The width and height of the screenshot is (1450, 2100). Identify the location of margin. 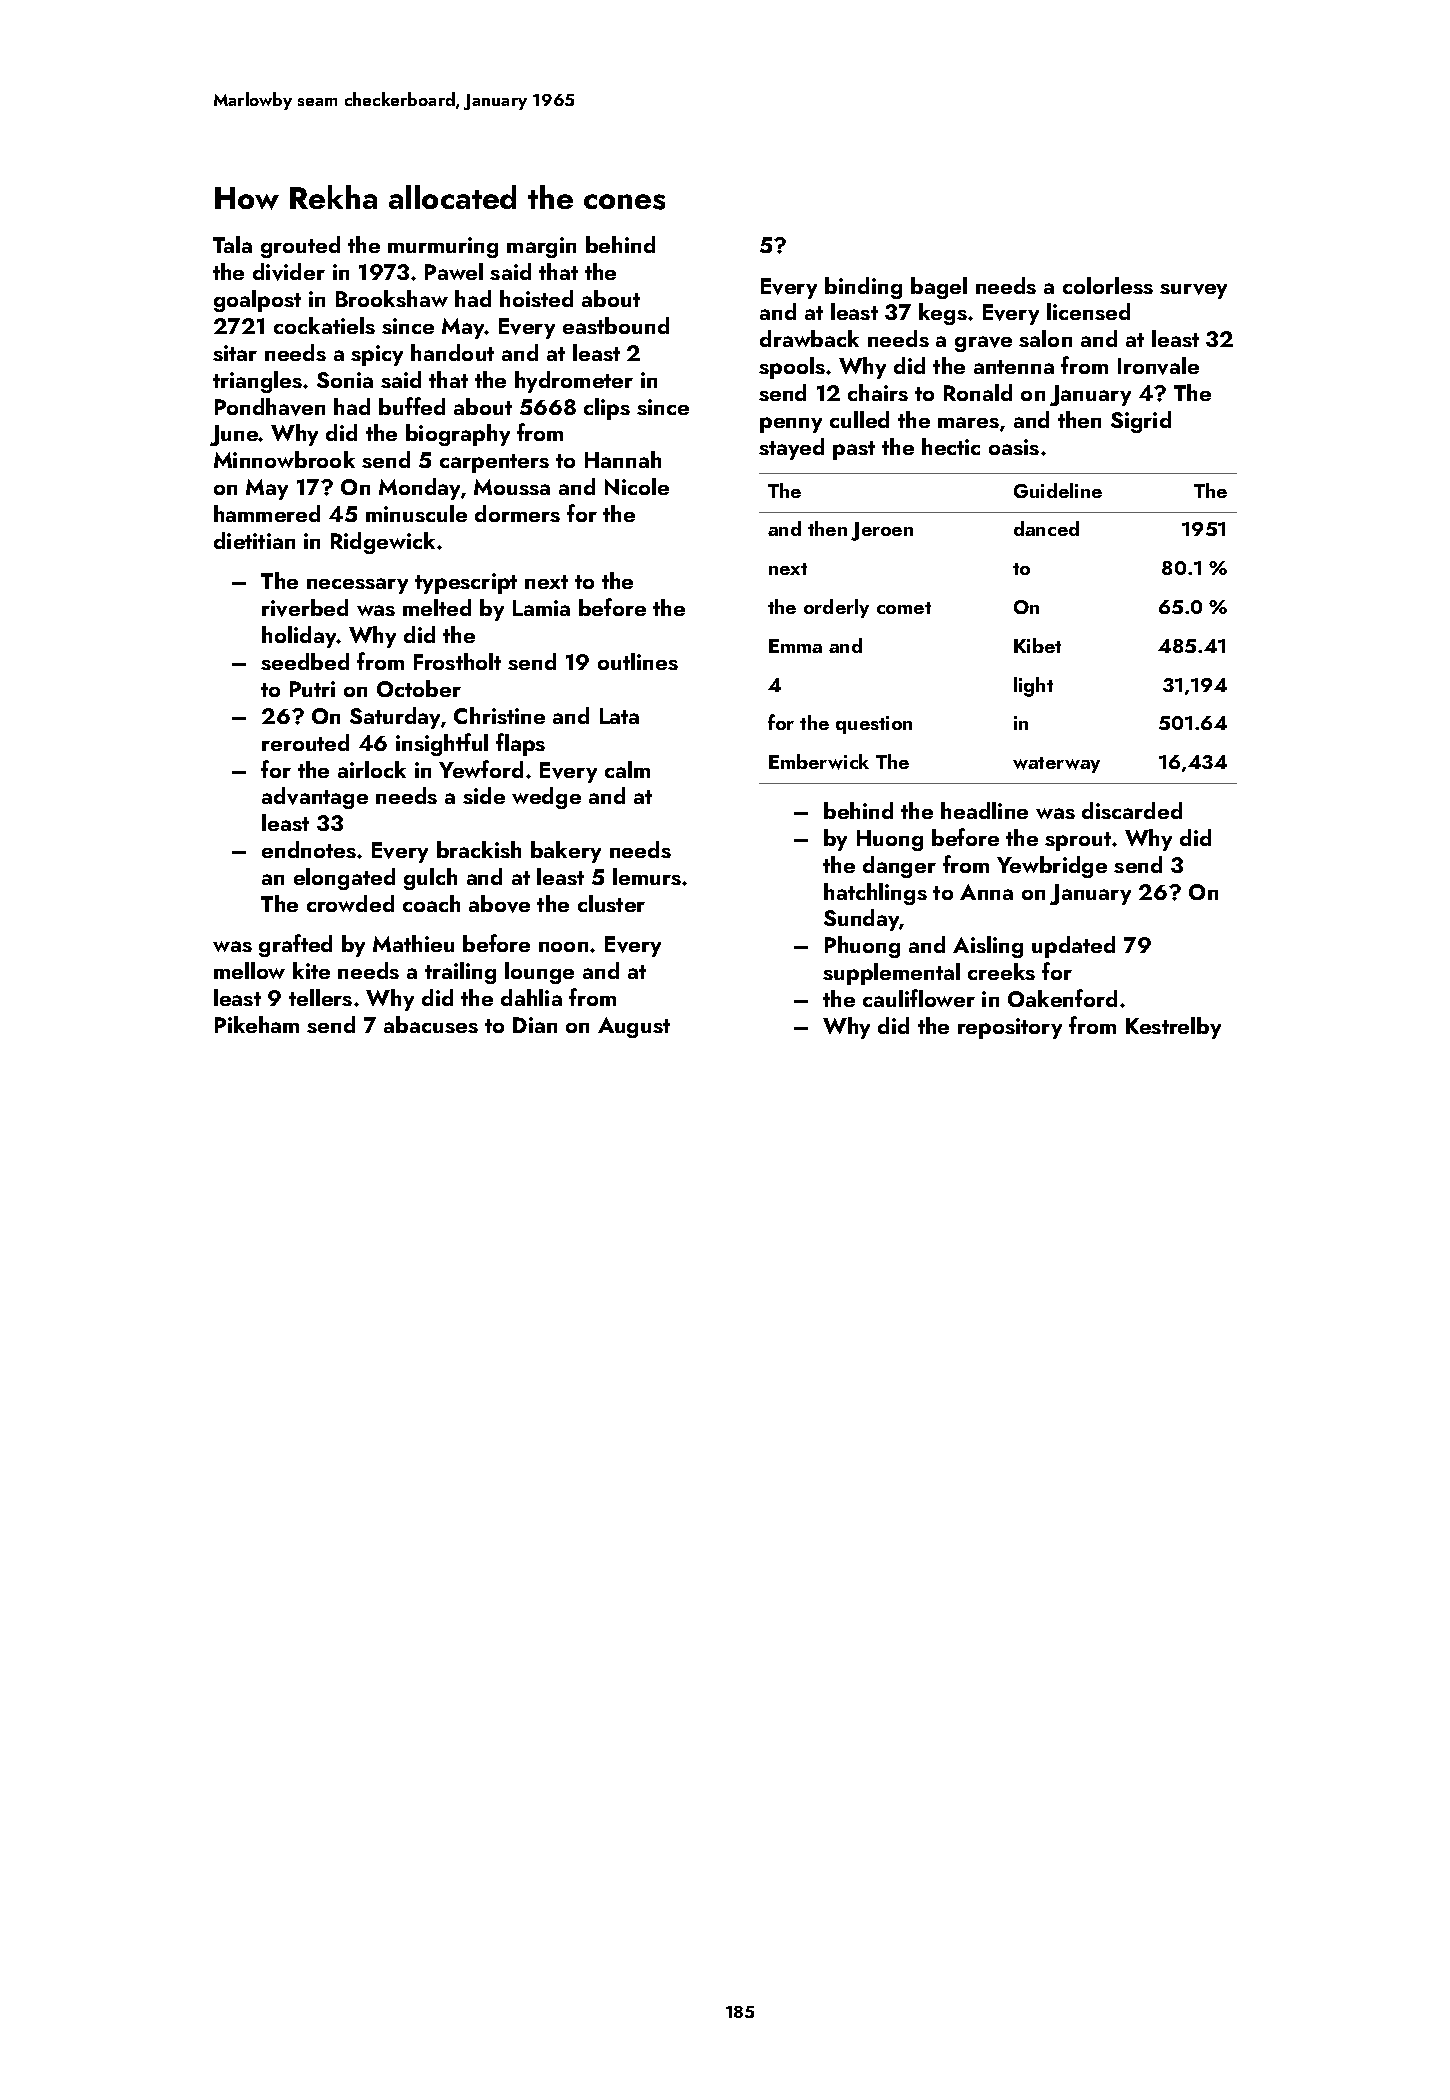
(541, 247).
